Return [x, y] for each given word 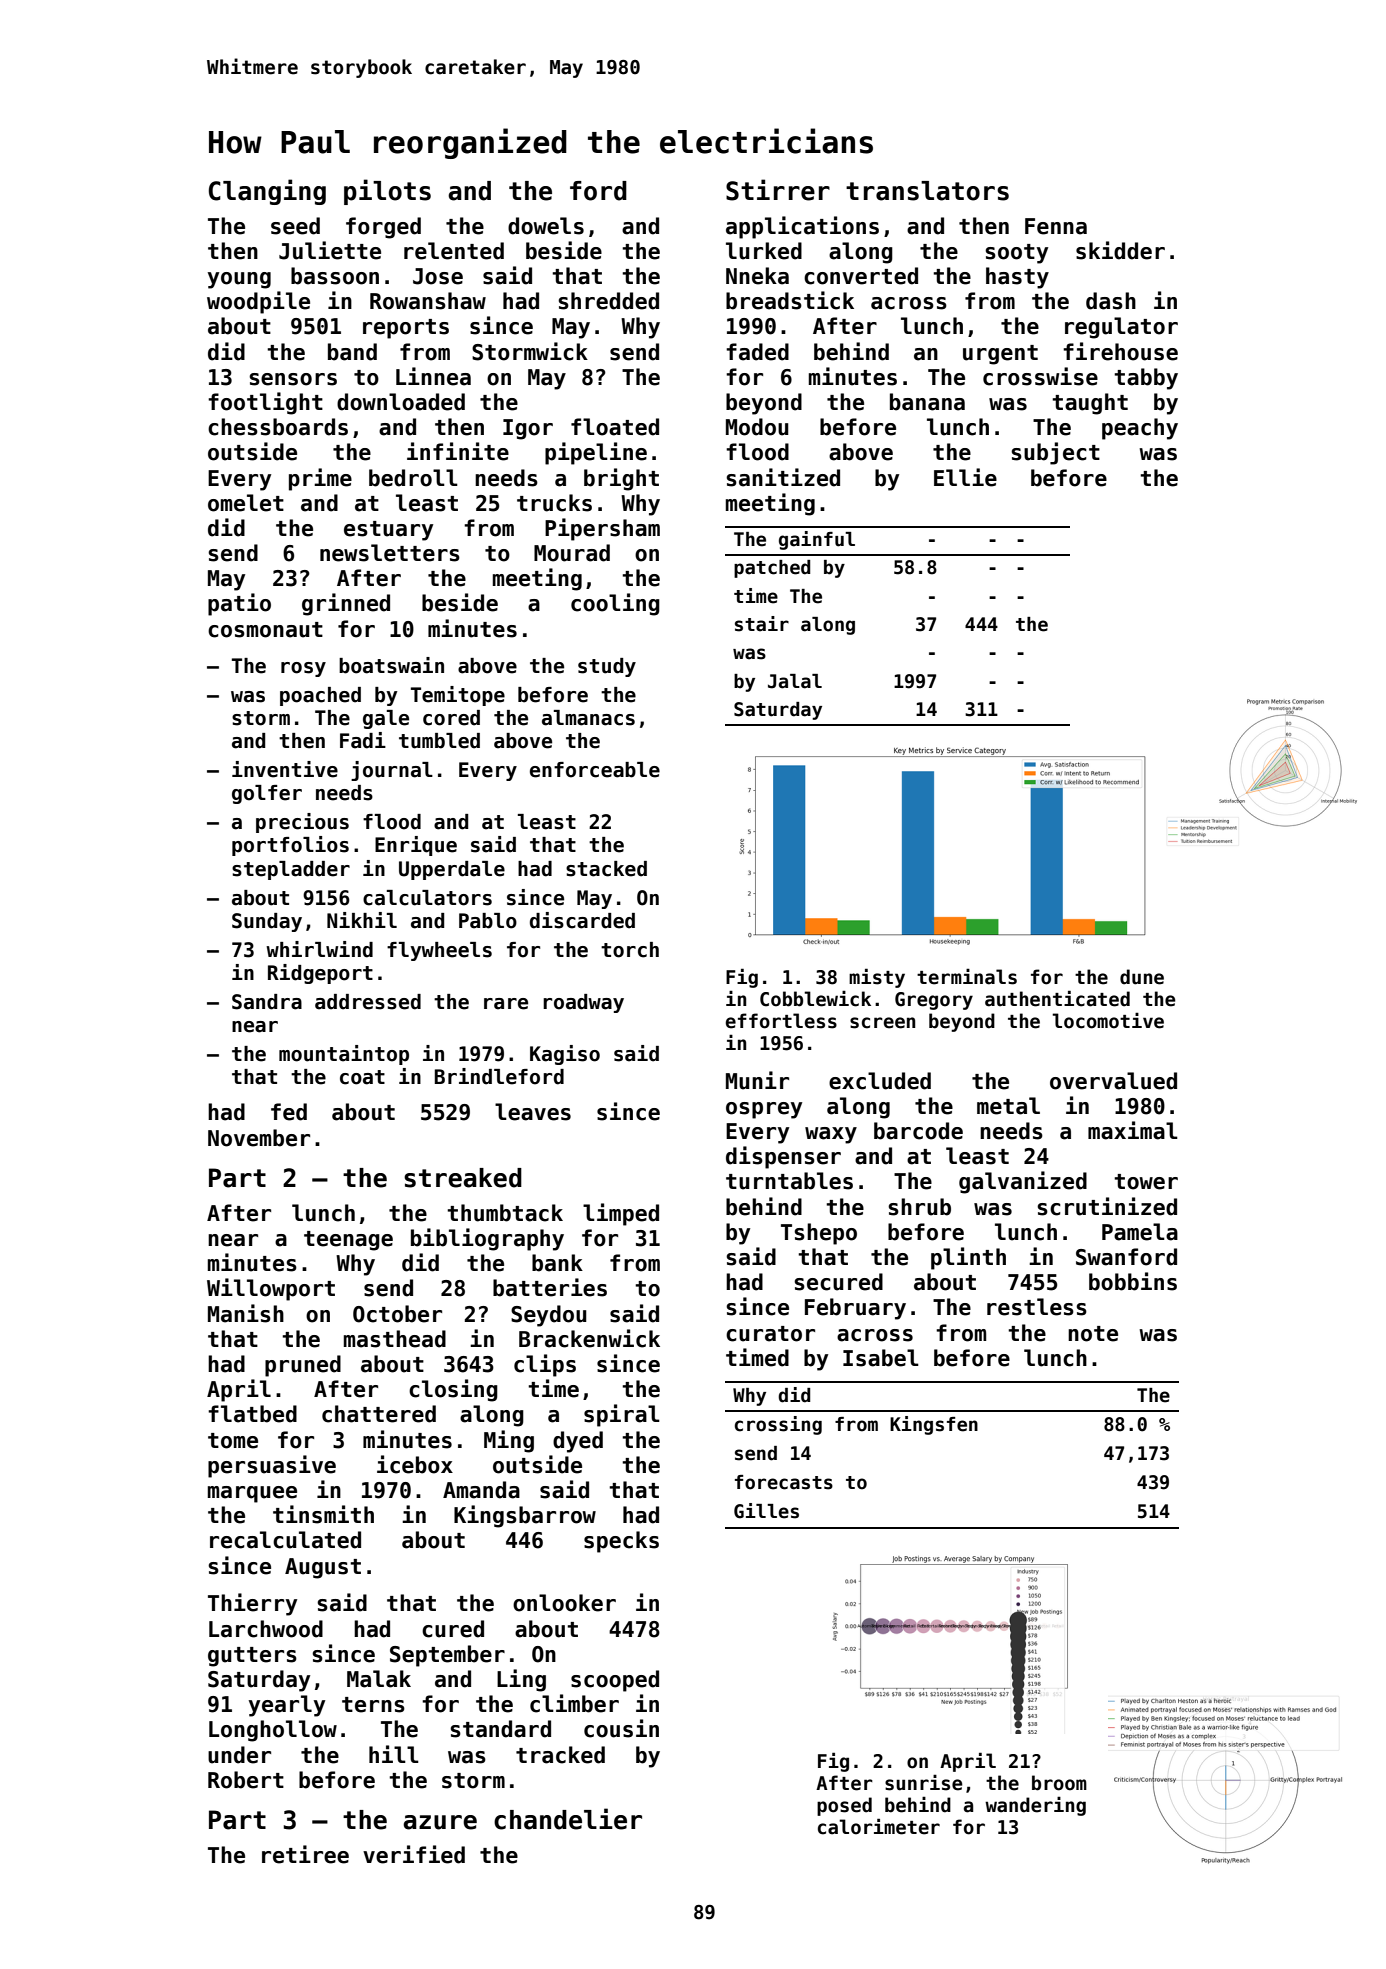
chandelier [568, 1819]
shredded [608, 301]
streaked [463, 1178]
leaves [533, 1112]
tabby [1146, 379]
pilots [387, 192]
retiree [305, 1854]
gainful [817, 540]
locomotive [1108, 1021]
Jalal [795, 681]
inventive [285, 769]
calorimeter [879, 1826]
